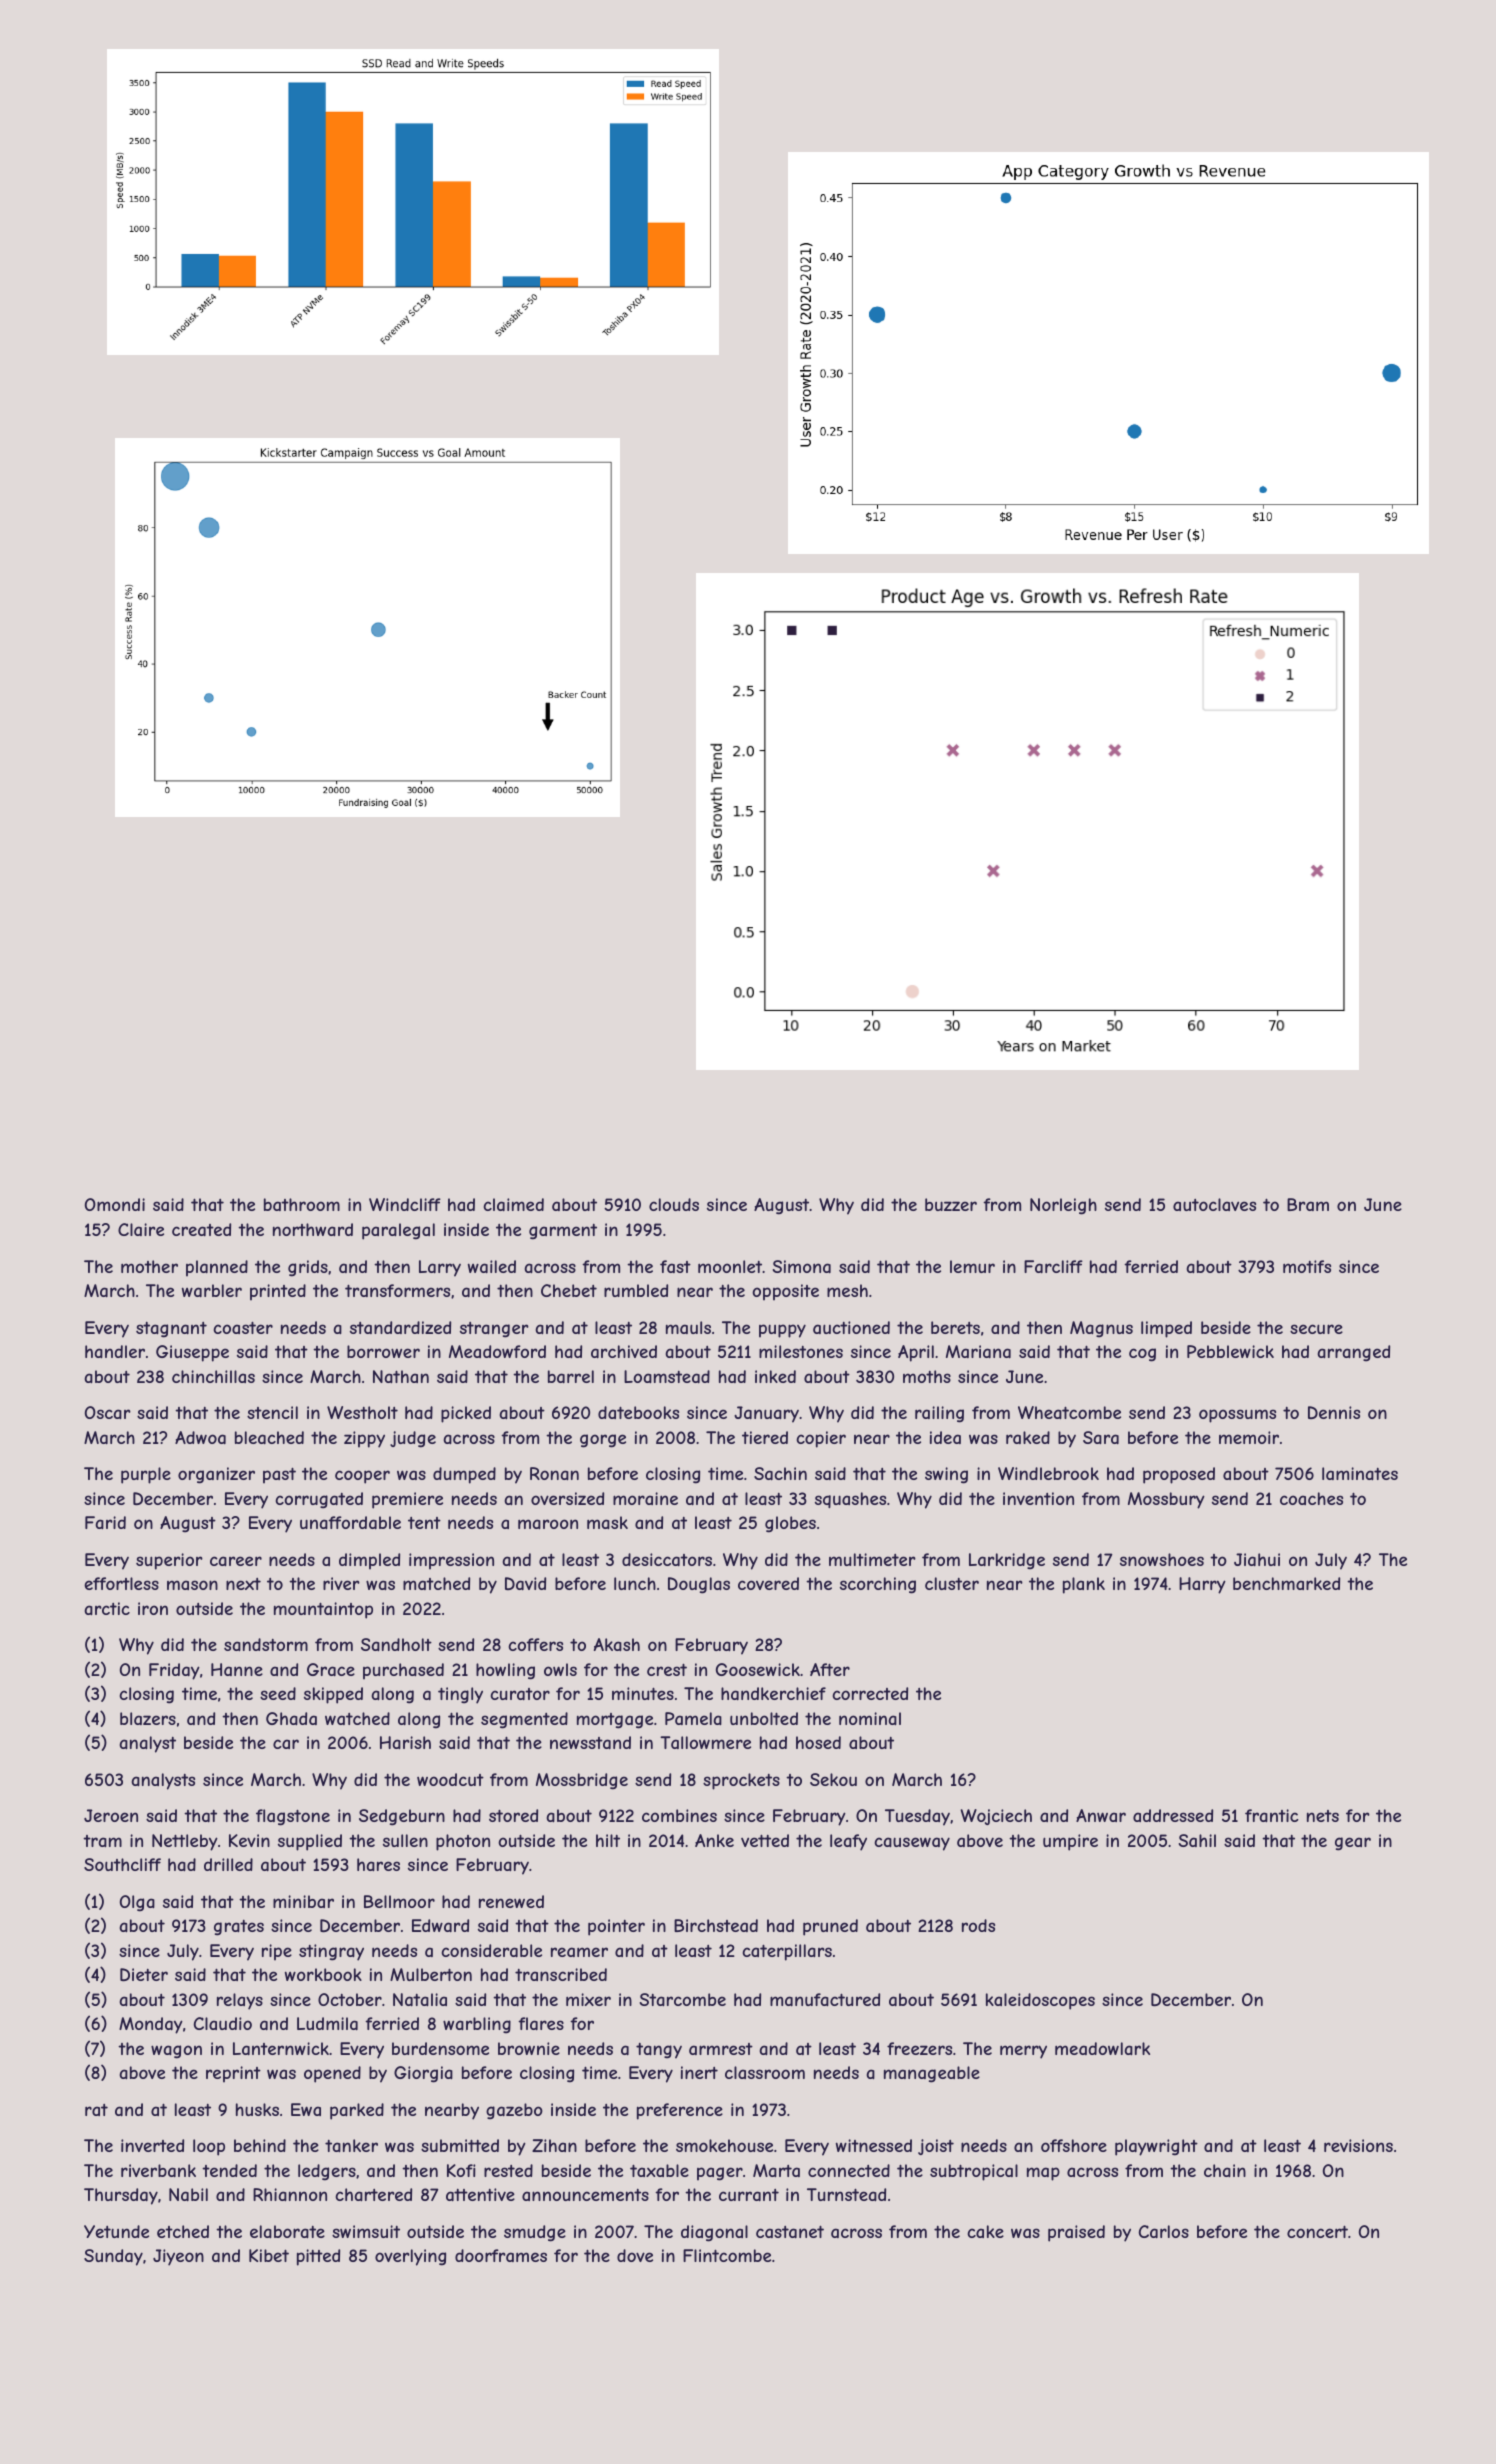 The height and width of the screenshot is (2464, 1496). What do you see at coordinates (608, 1840) in the screenshot?
I see `hilt` at bounding box center [608, 1840].
